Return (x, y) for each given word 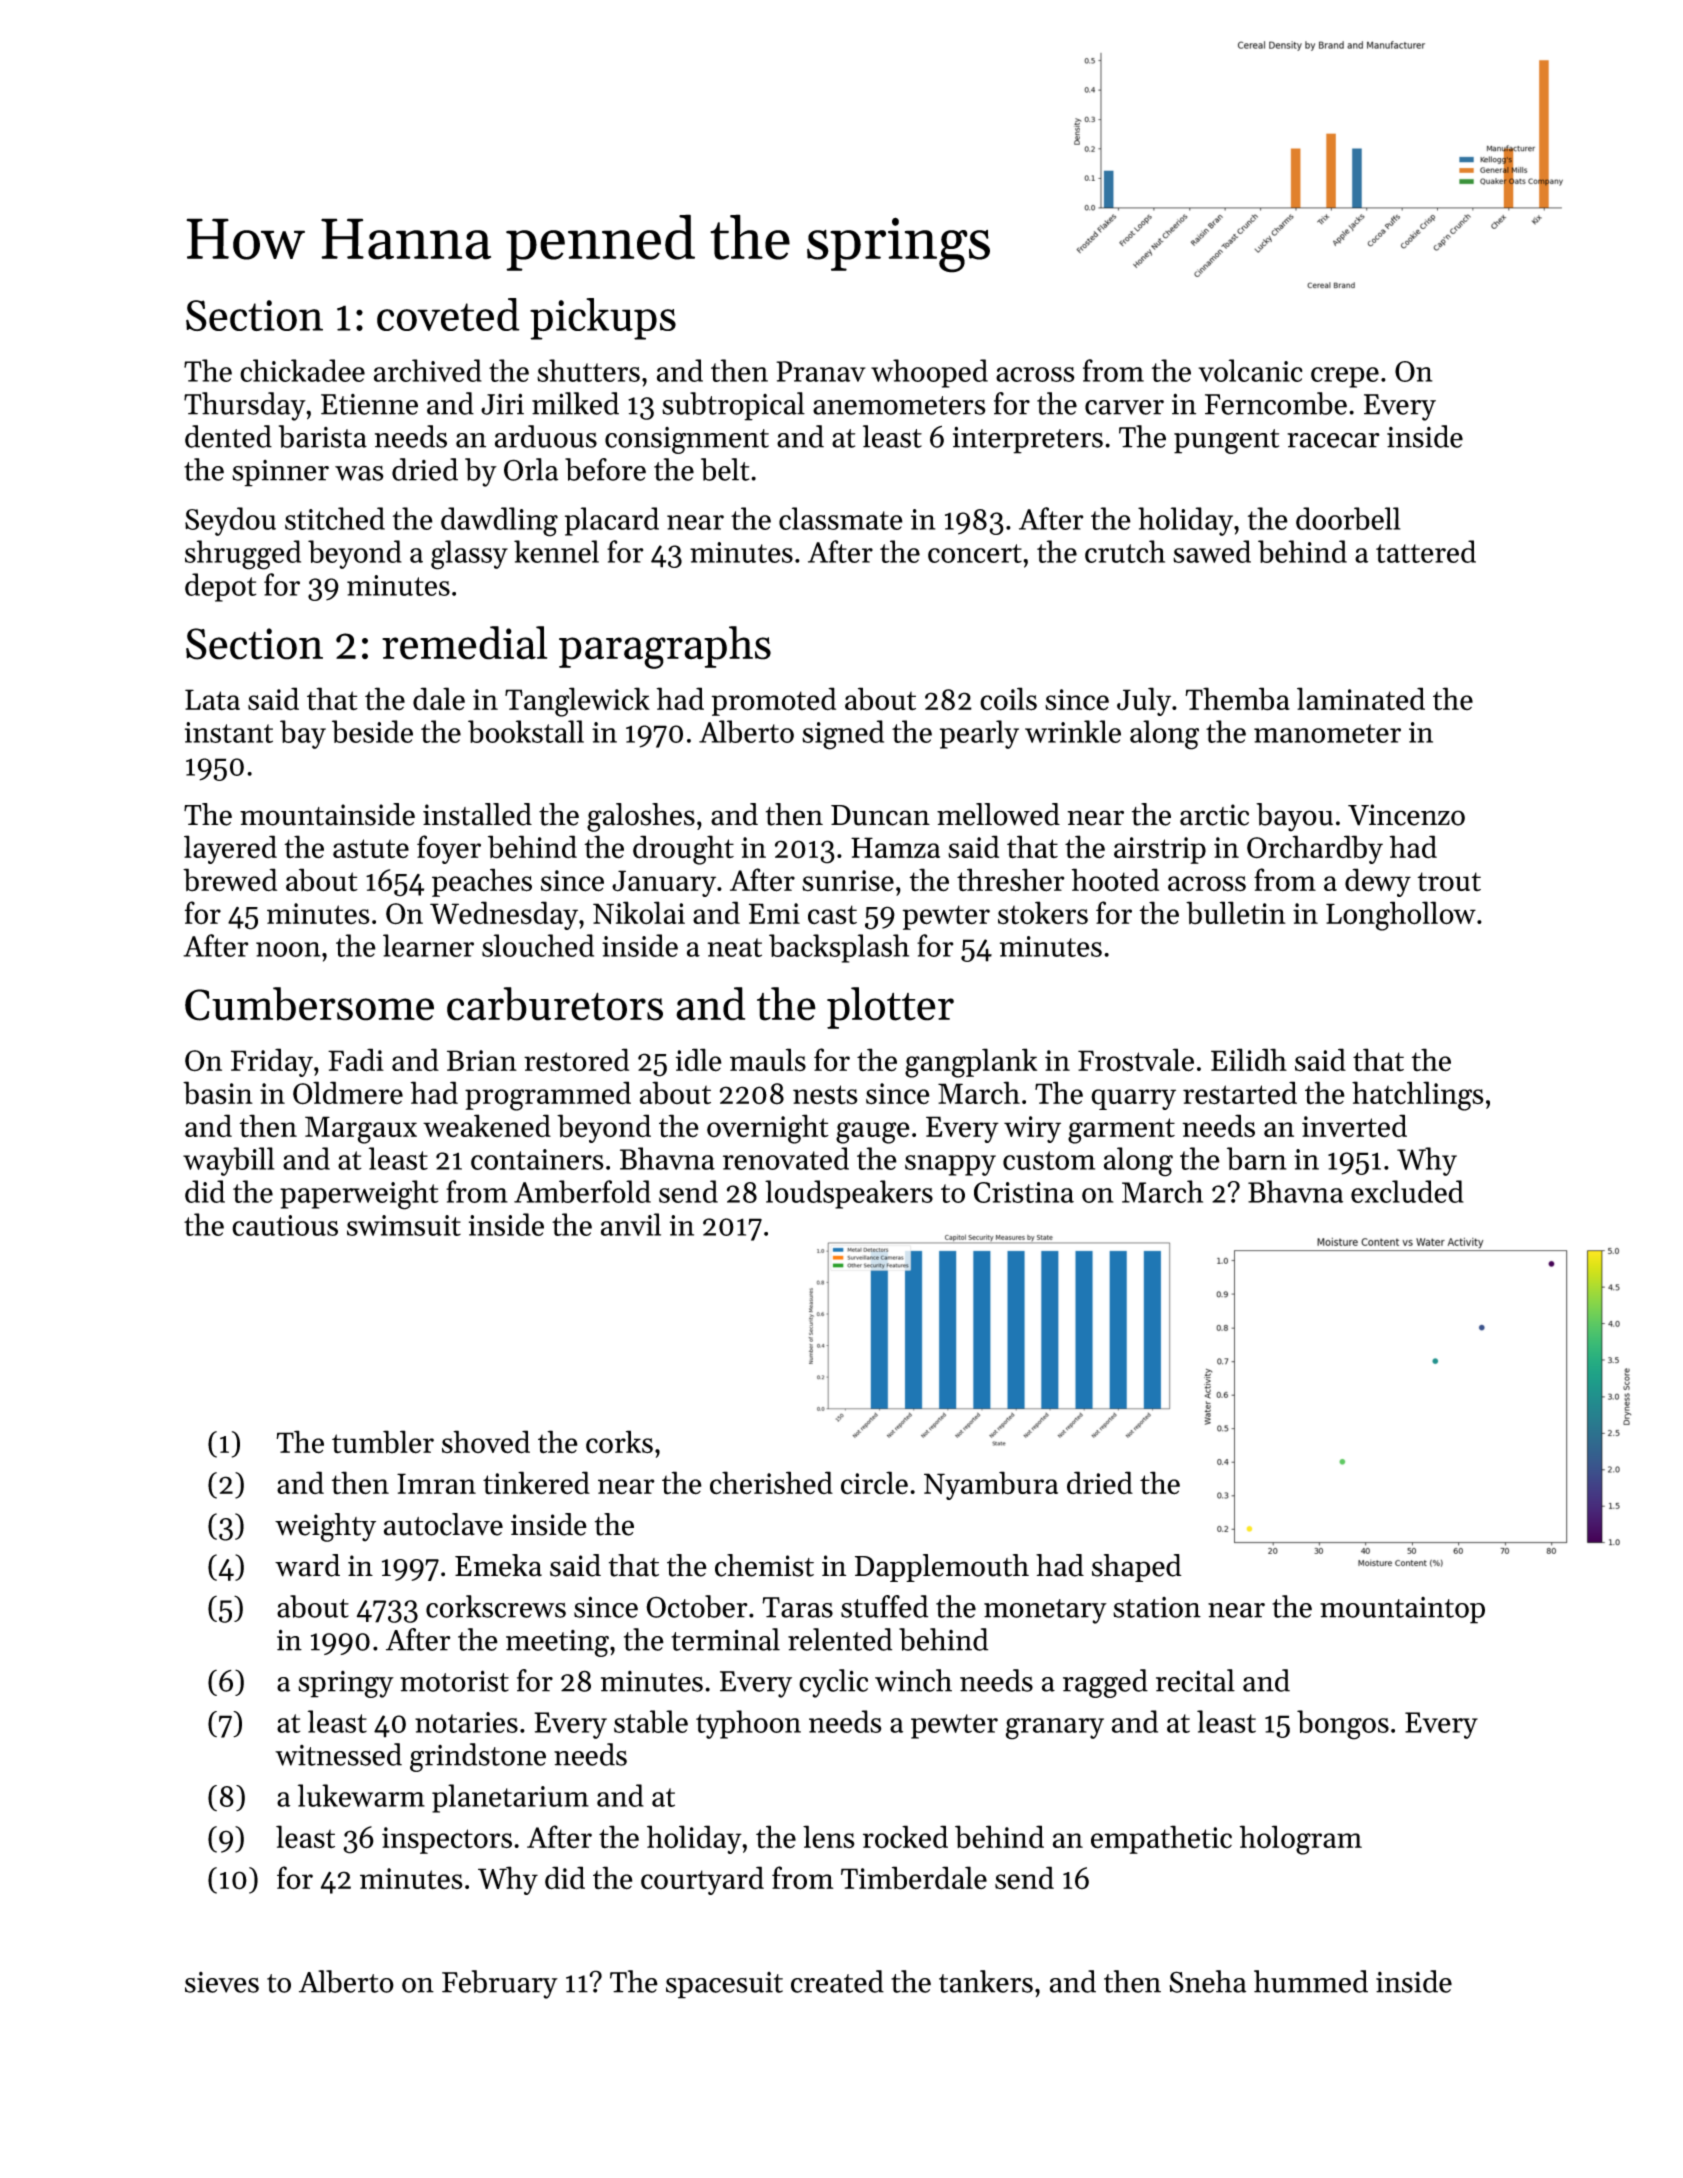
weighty (325, 1527)
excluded (1407, 1191)
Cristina (1024, 1192)
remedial (464, 643)
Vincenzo (1406, 815)
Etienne (369, 404)
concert (975, 553)
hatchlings (1418, 1096)
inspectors (447, 1840)
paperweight (359, 1195)
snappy (950, 1165)
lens (829, 1837)
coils (1008, 699)
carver (1124, 407)
